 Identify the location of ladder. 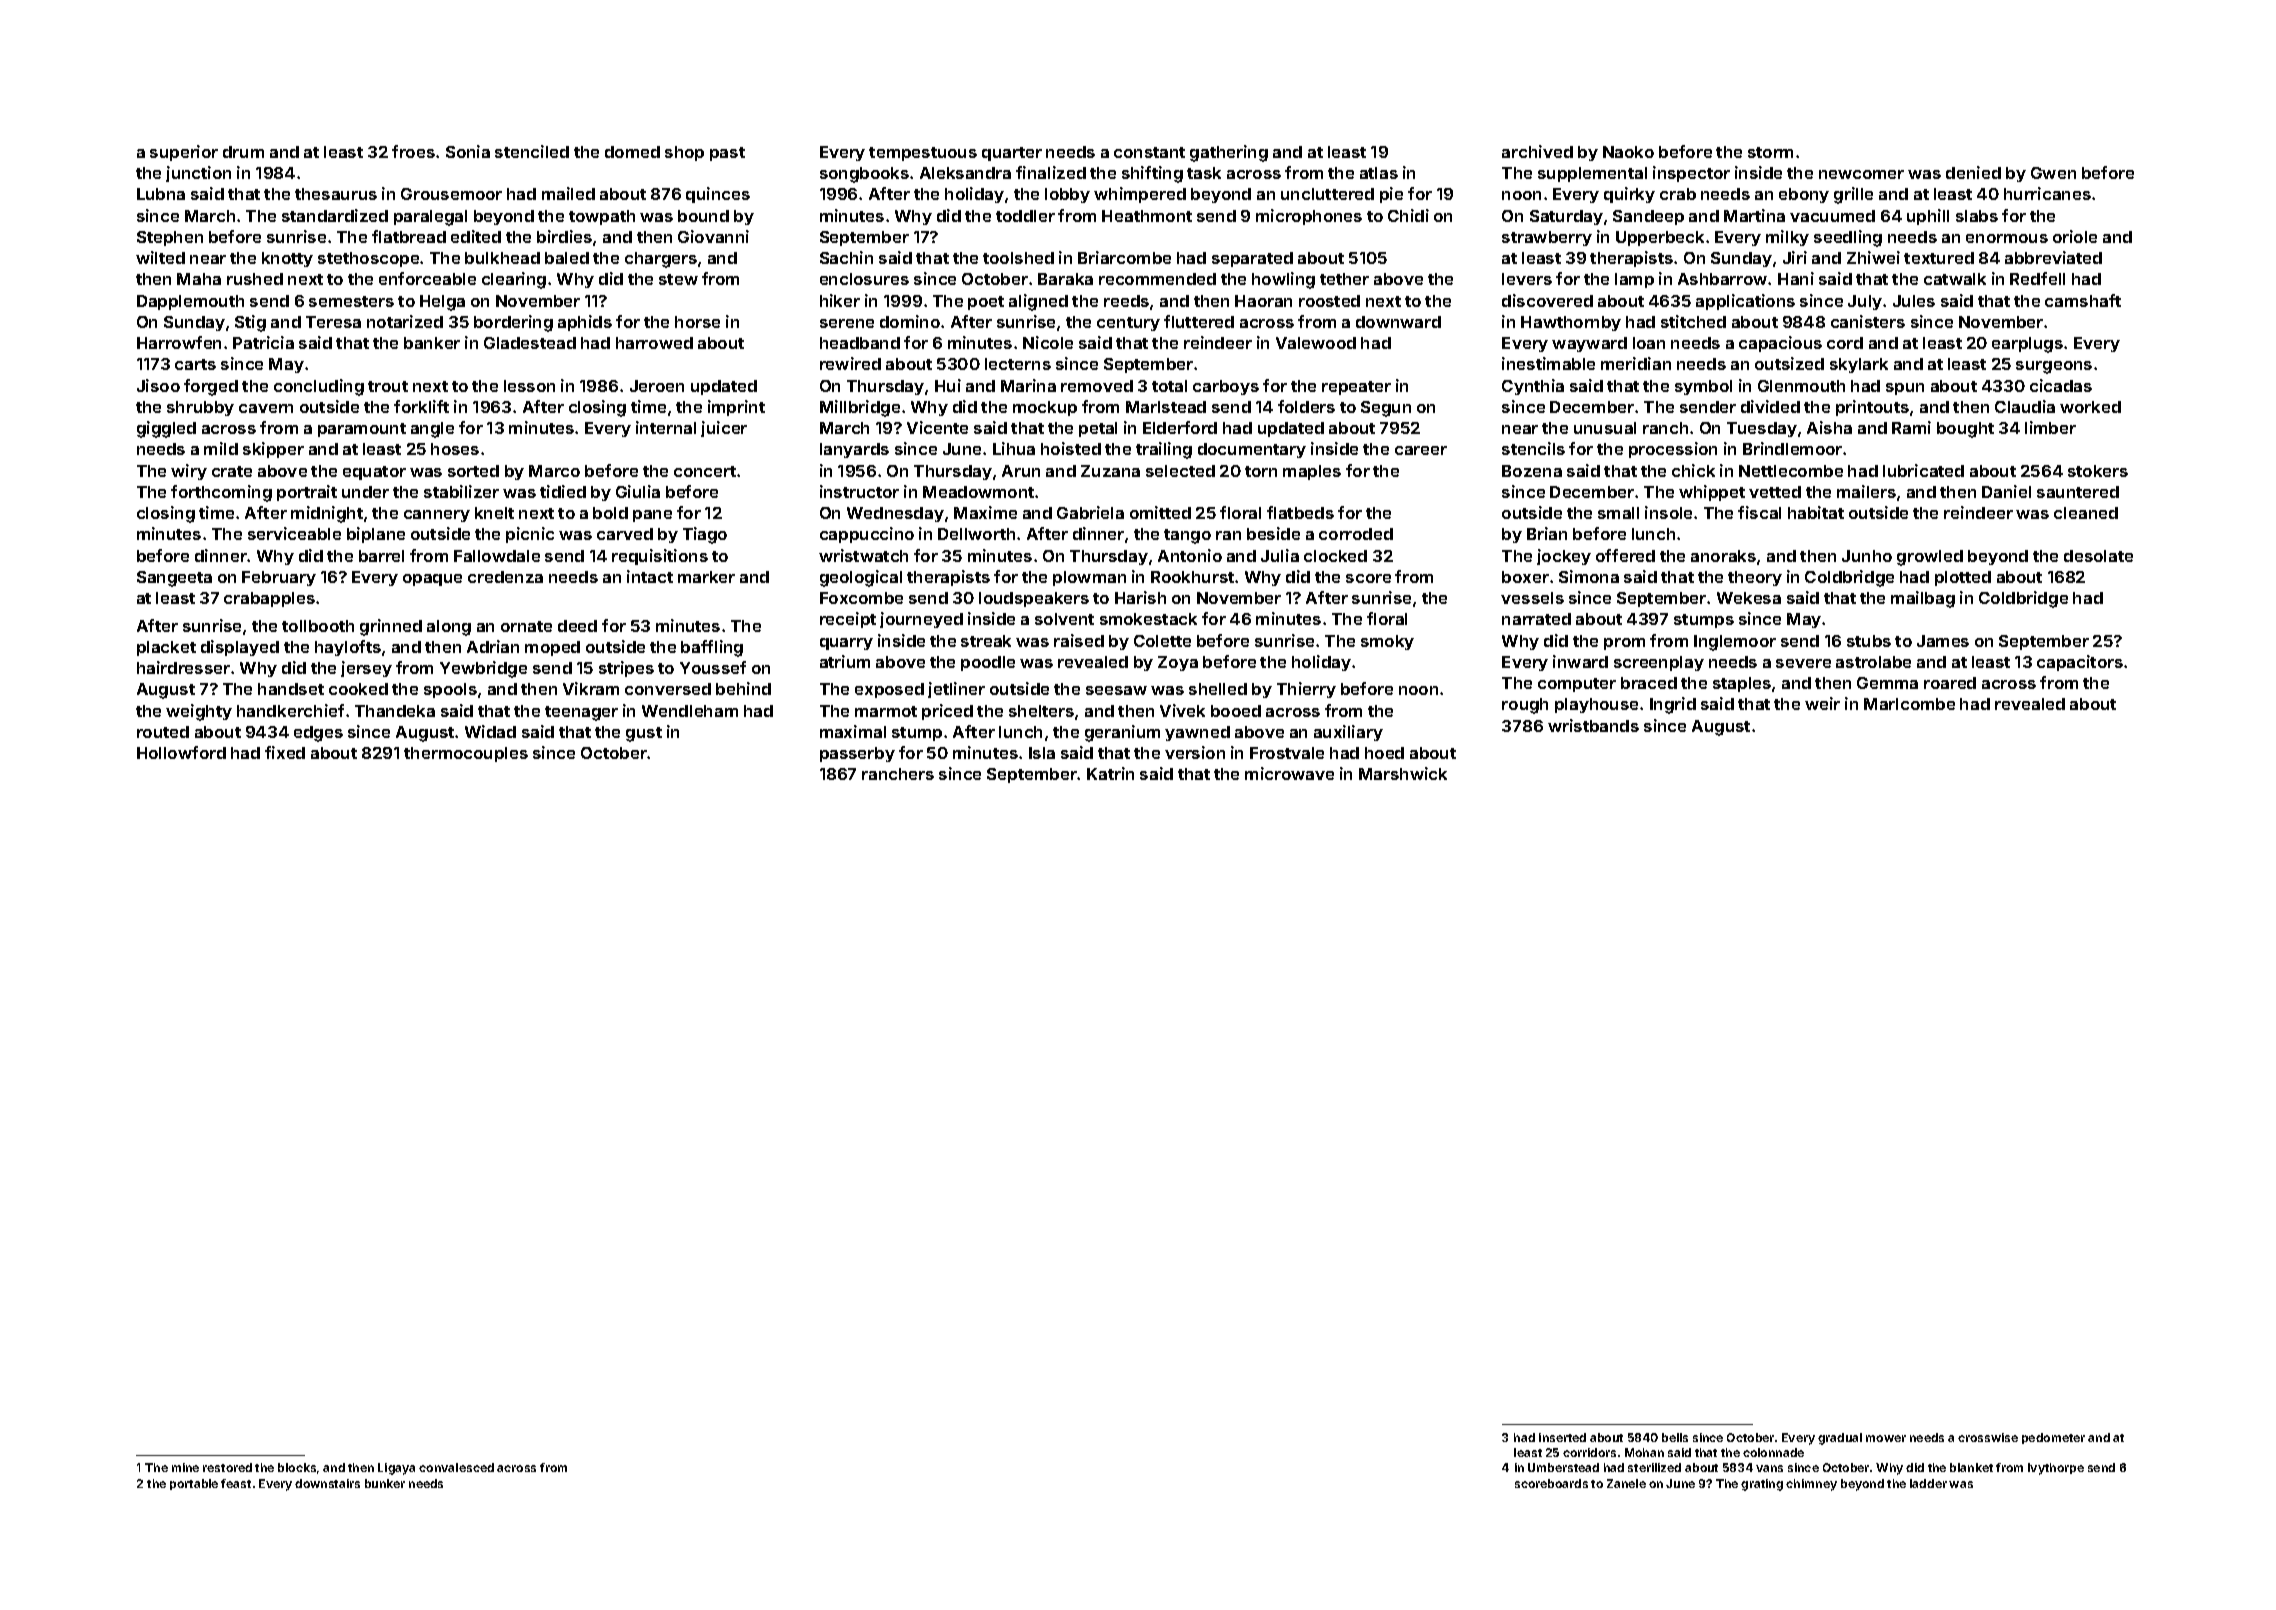
(1928, 1483).
